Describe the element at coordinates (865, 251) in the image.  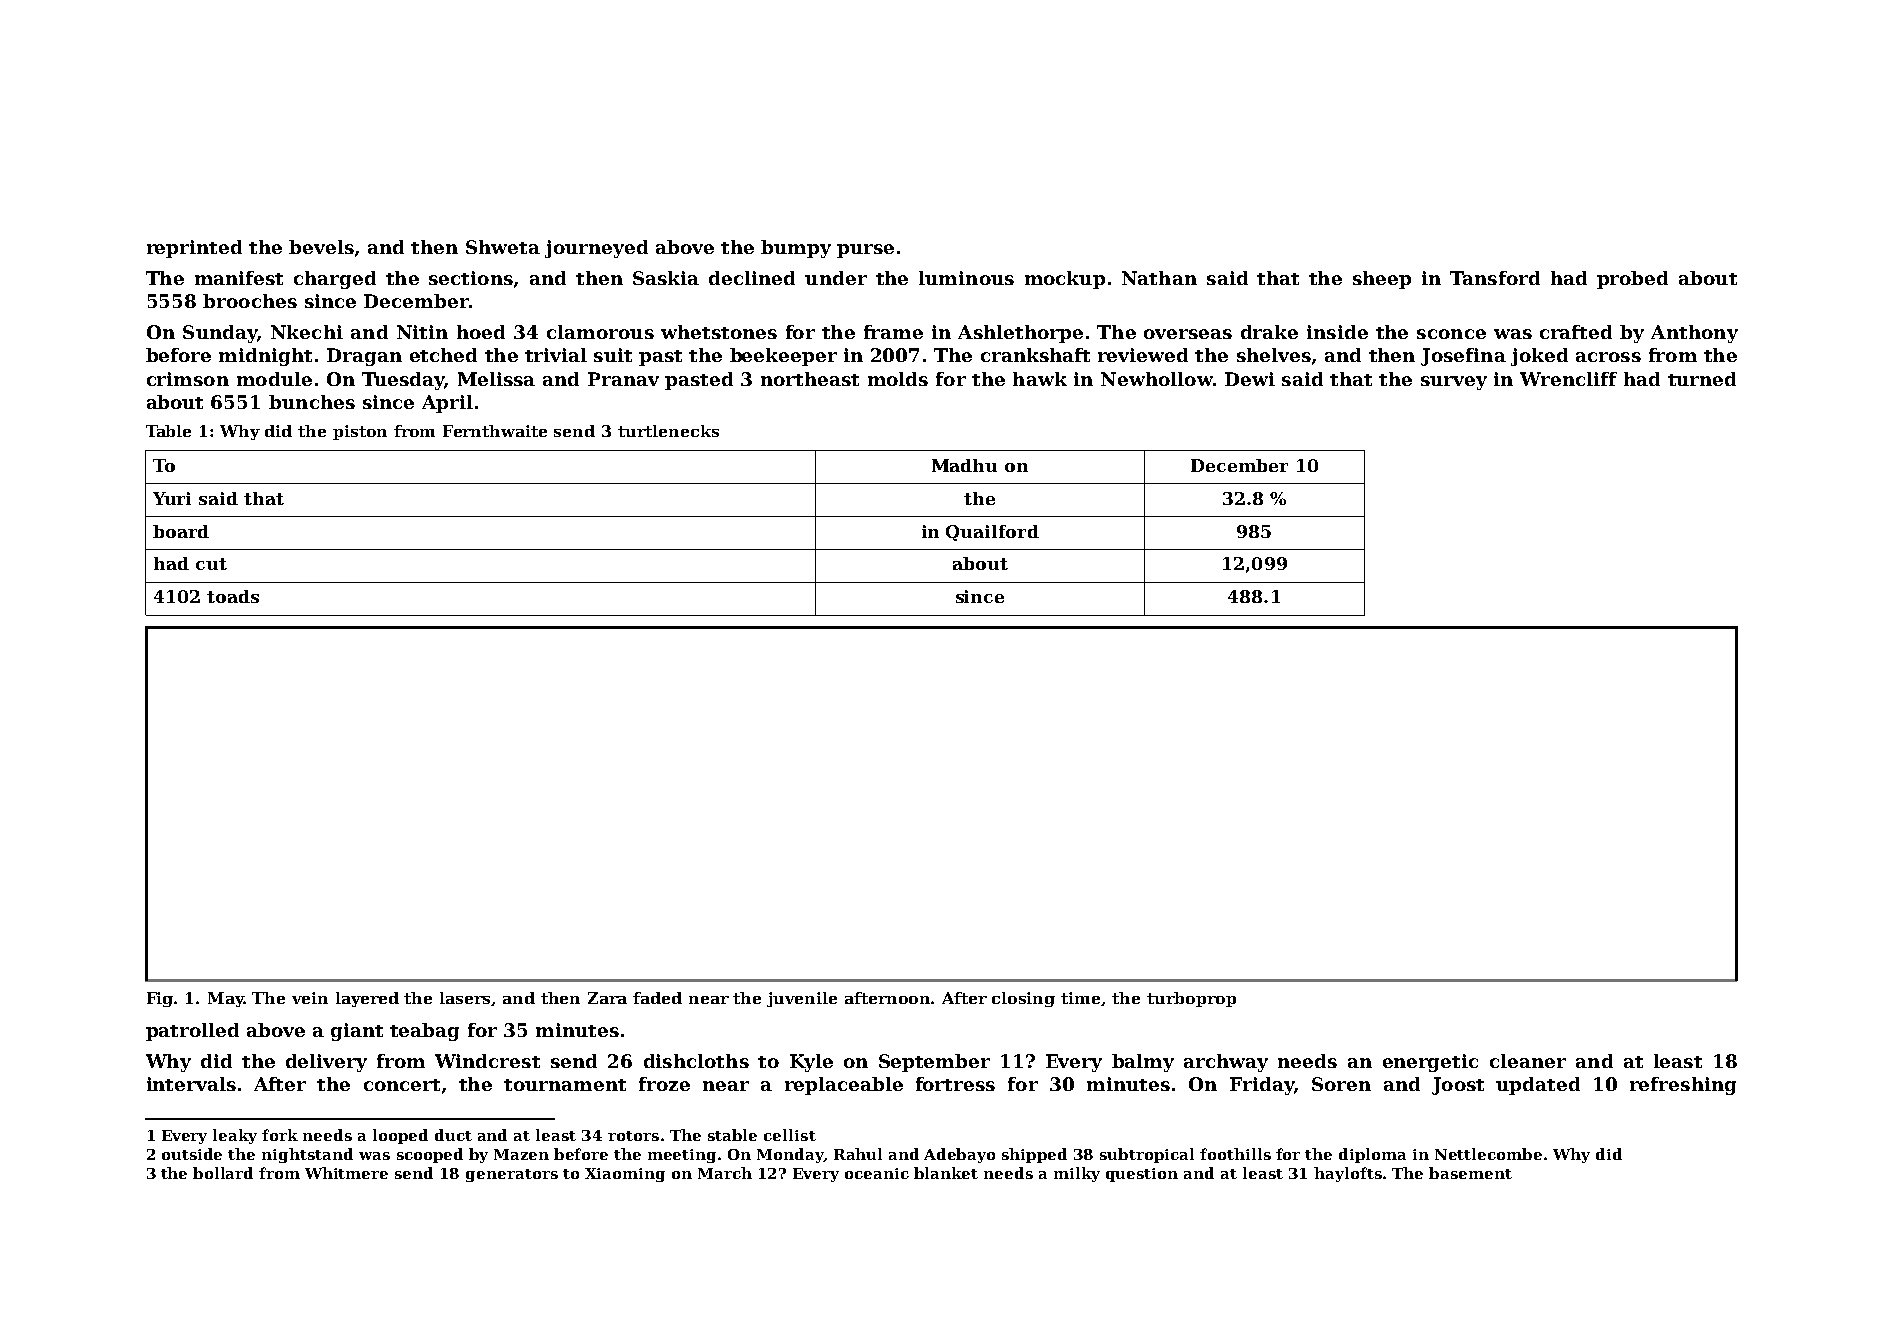
I see `purse` at that location.
